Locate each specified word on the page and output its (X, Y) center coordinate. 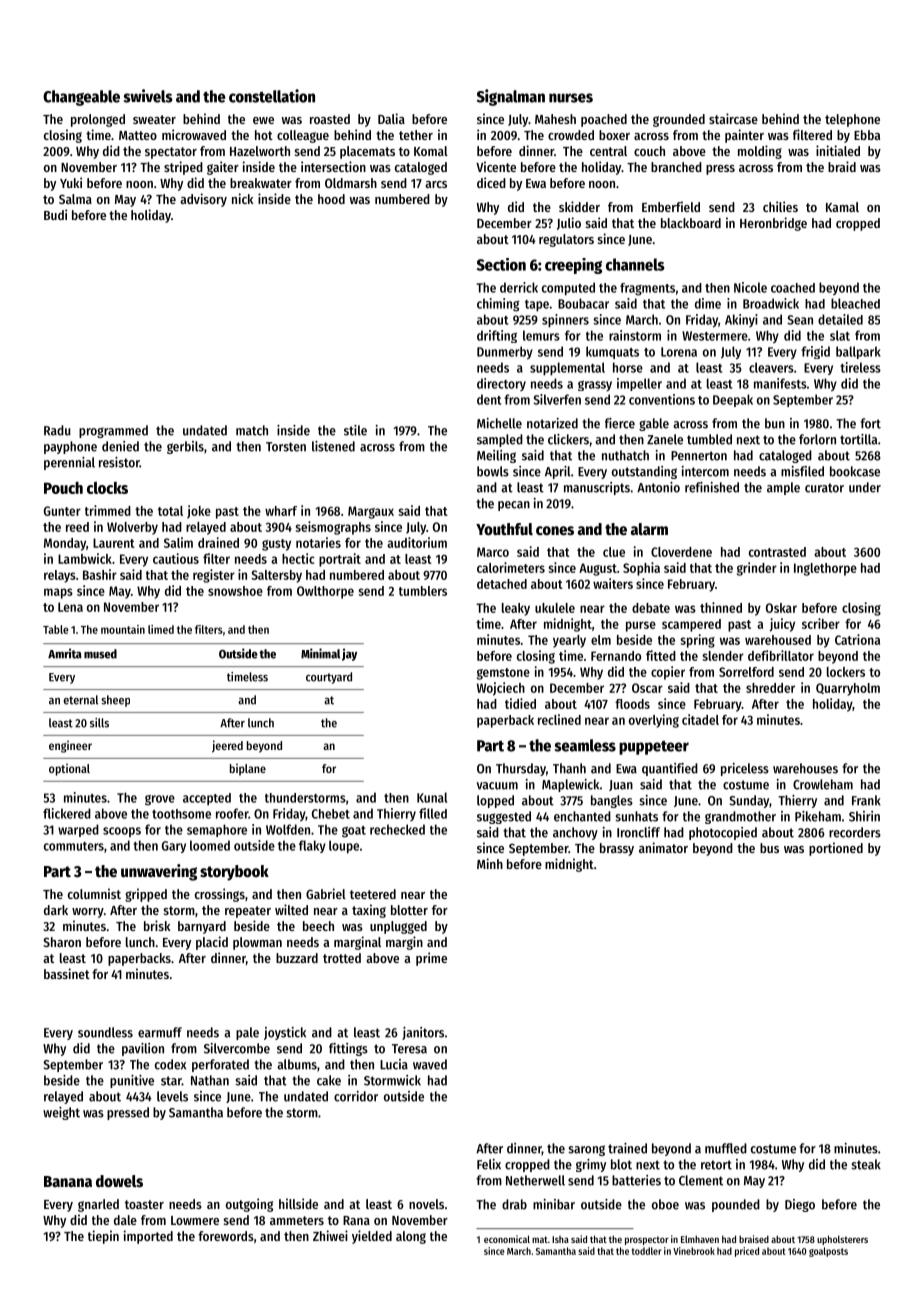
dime (708, 303)
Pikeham (818, 816)
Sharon (62, 942)
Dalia (391, 118)
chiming (498, 305)
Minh (490, 863)
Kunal (432, 797)
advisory (203, 200)
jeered (227, 746)
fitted (661, 655)
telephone (852, 120)
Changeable (81, 98)
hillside (298, 1203)
